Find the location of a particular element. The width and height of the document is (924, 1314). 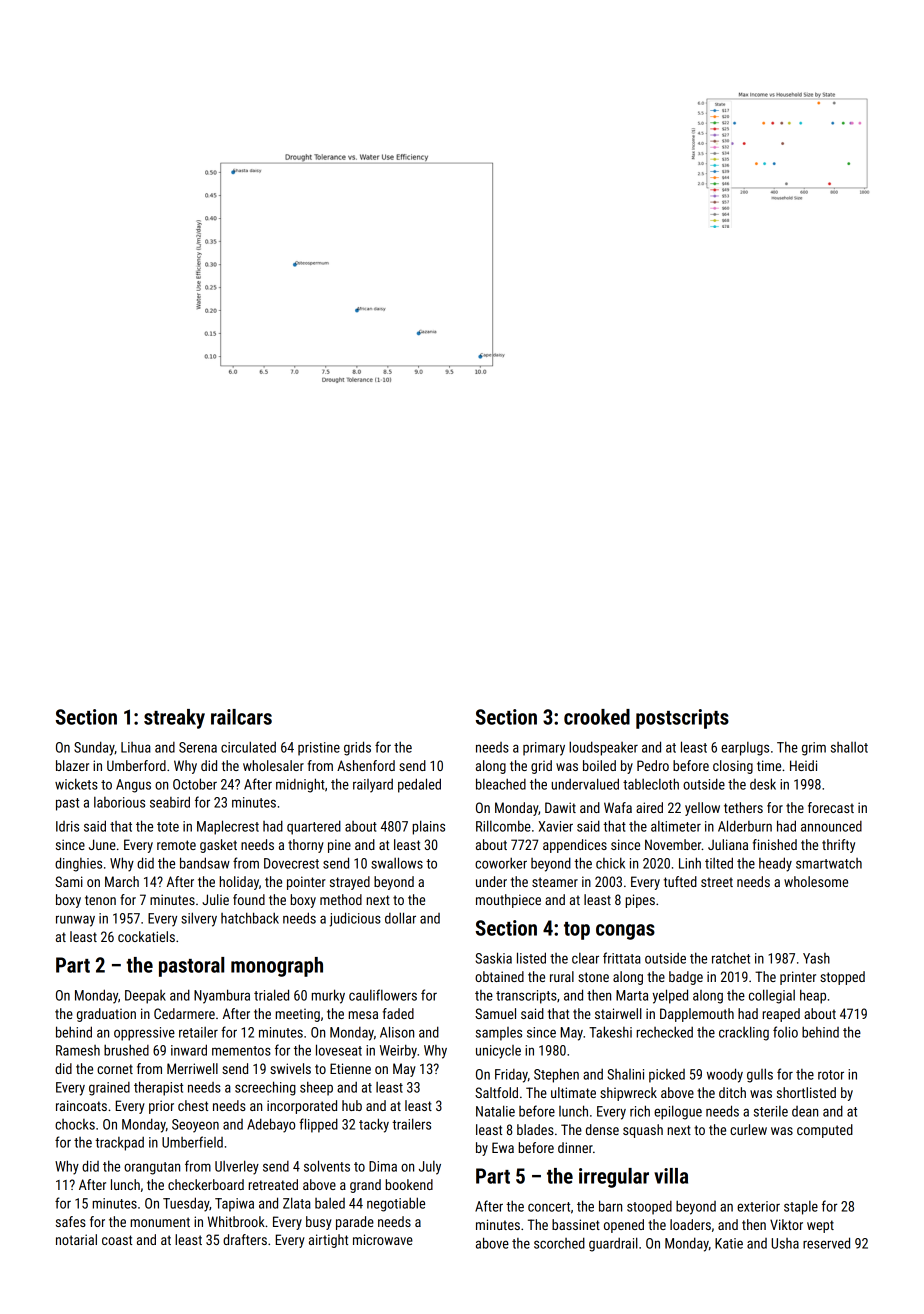

microwave is located at coordinates (383, 1239).
